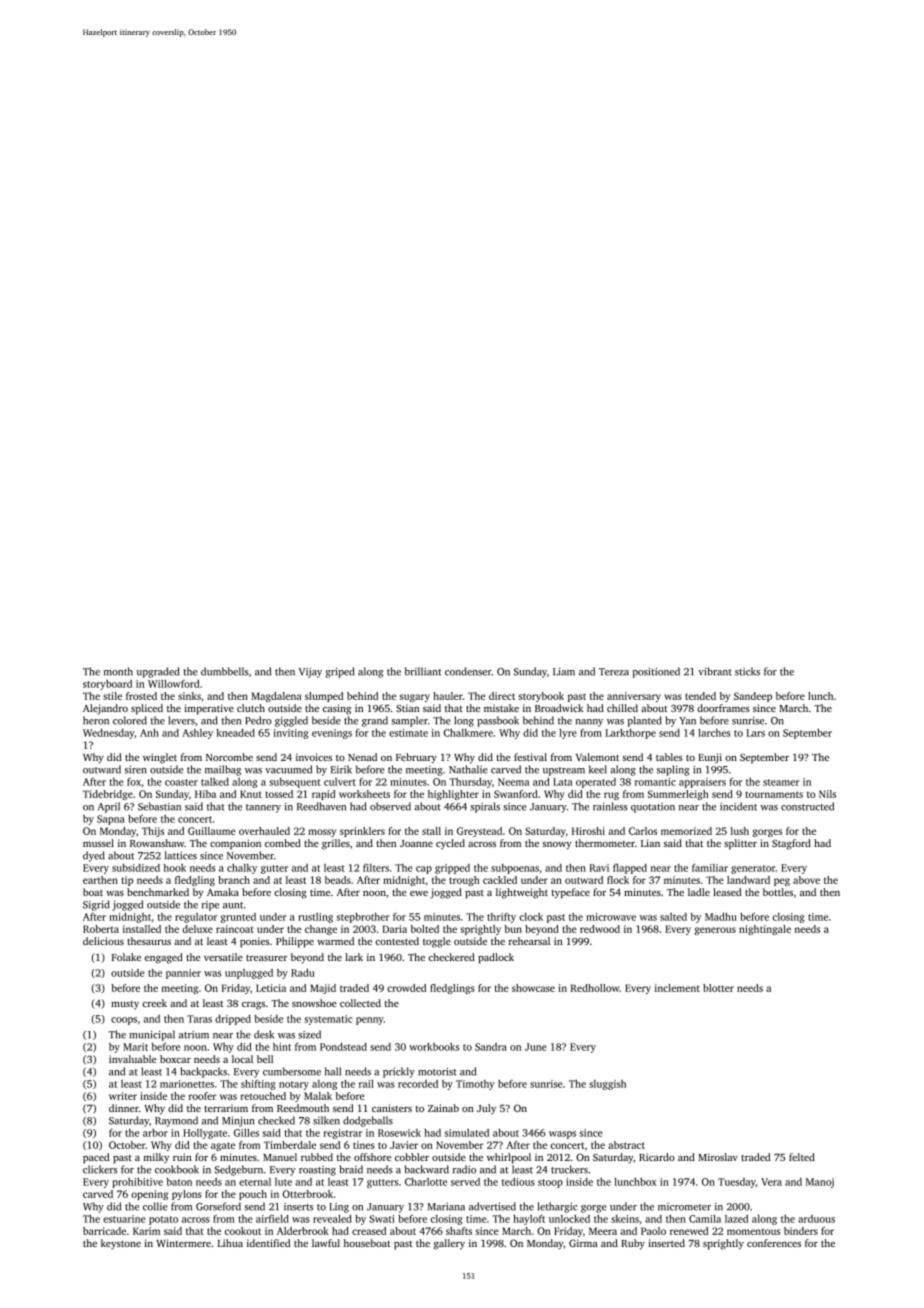  What do you see at coordinates (424, 870) in the screenshot?
I see `cap` at bounding box center [424, 870].
